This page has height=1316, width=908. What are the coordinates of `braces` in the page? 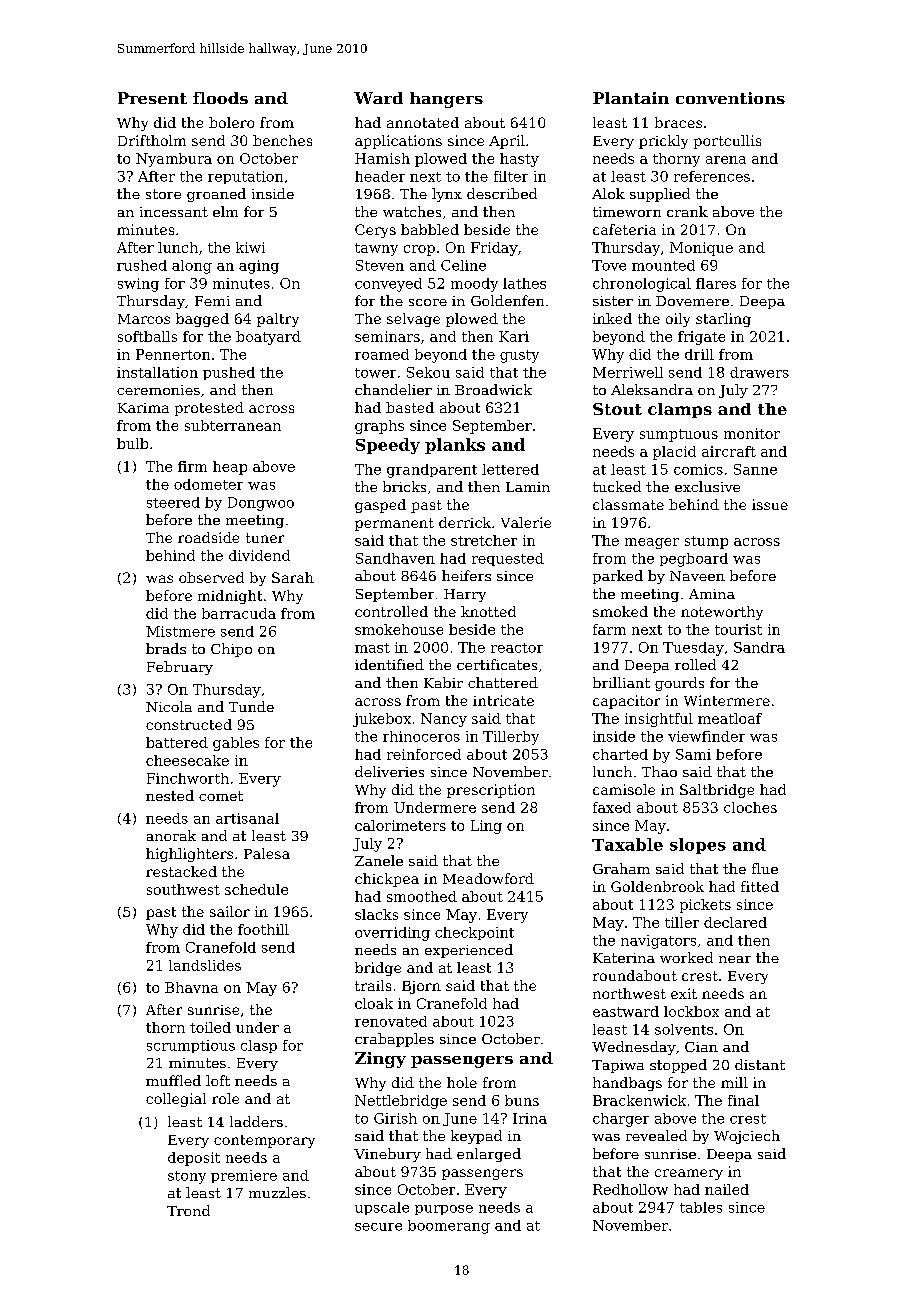 It's located at (678, 122).
